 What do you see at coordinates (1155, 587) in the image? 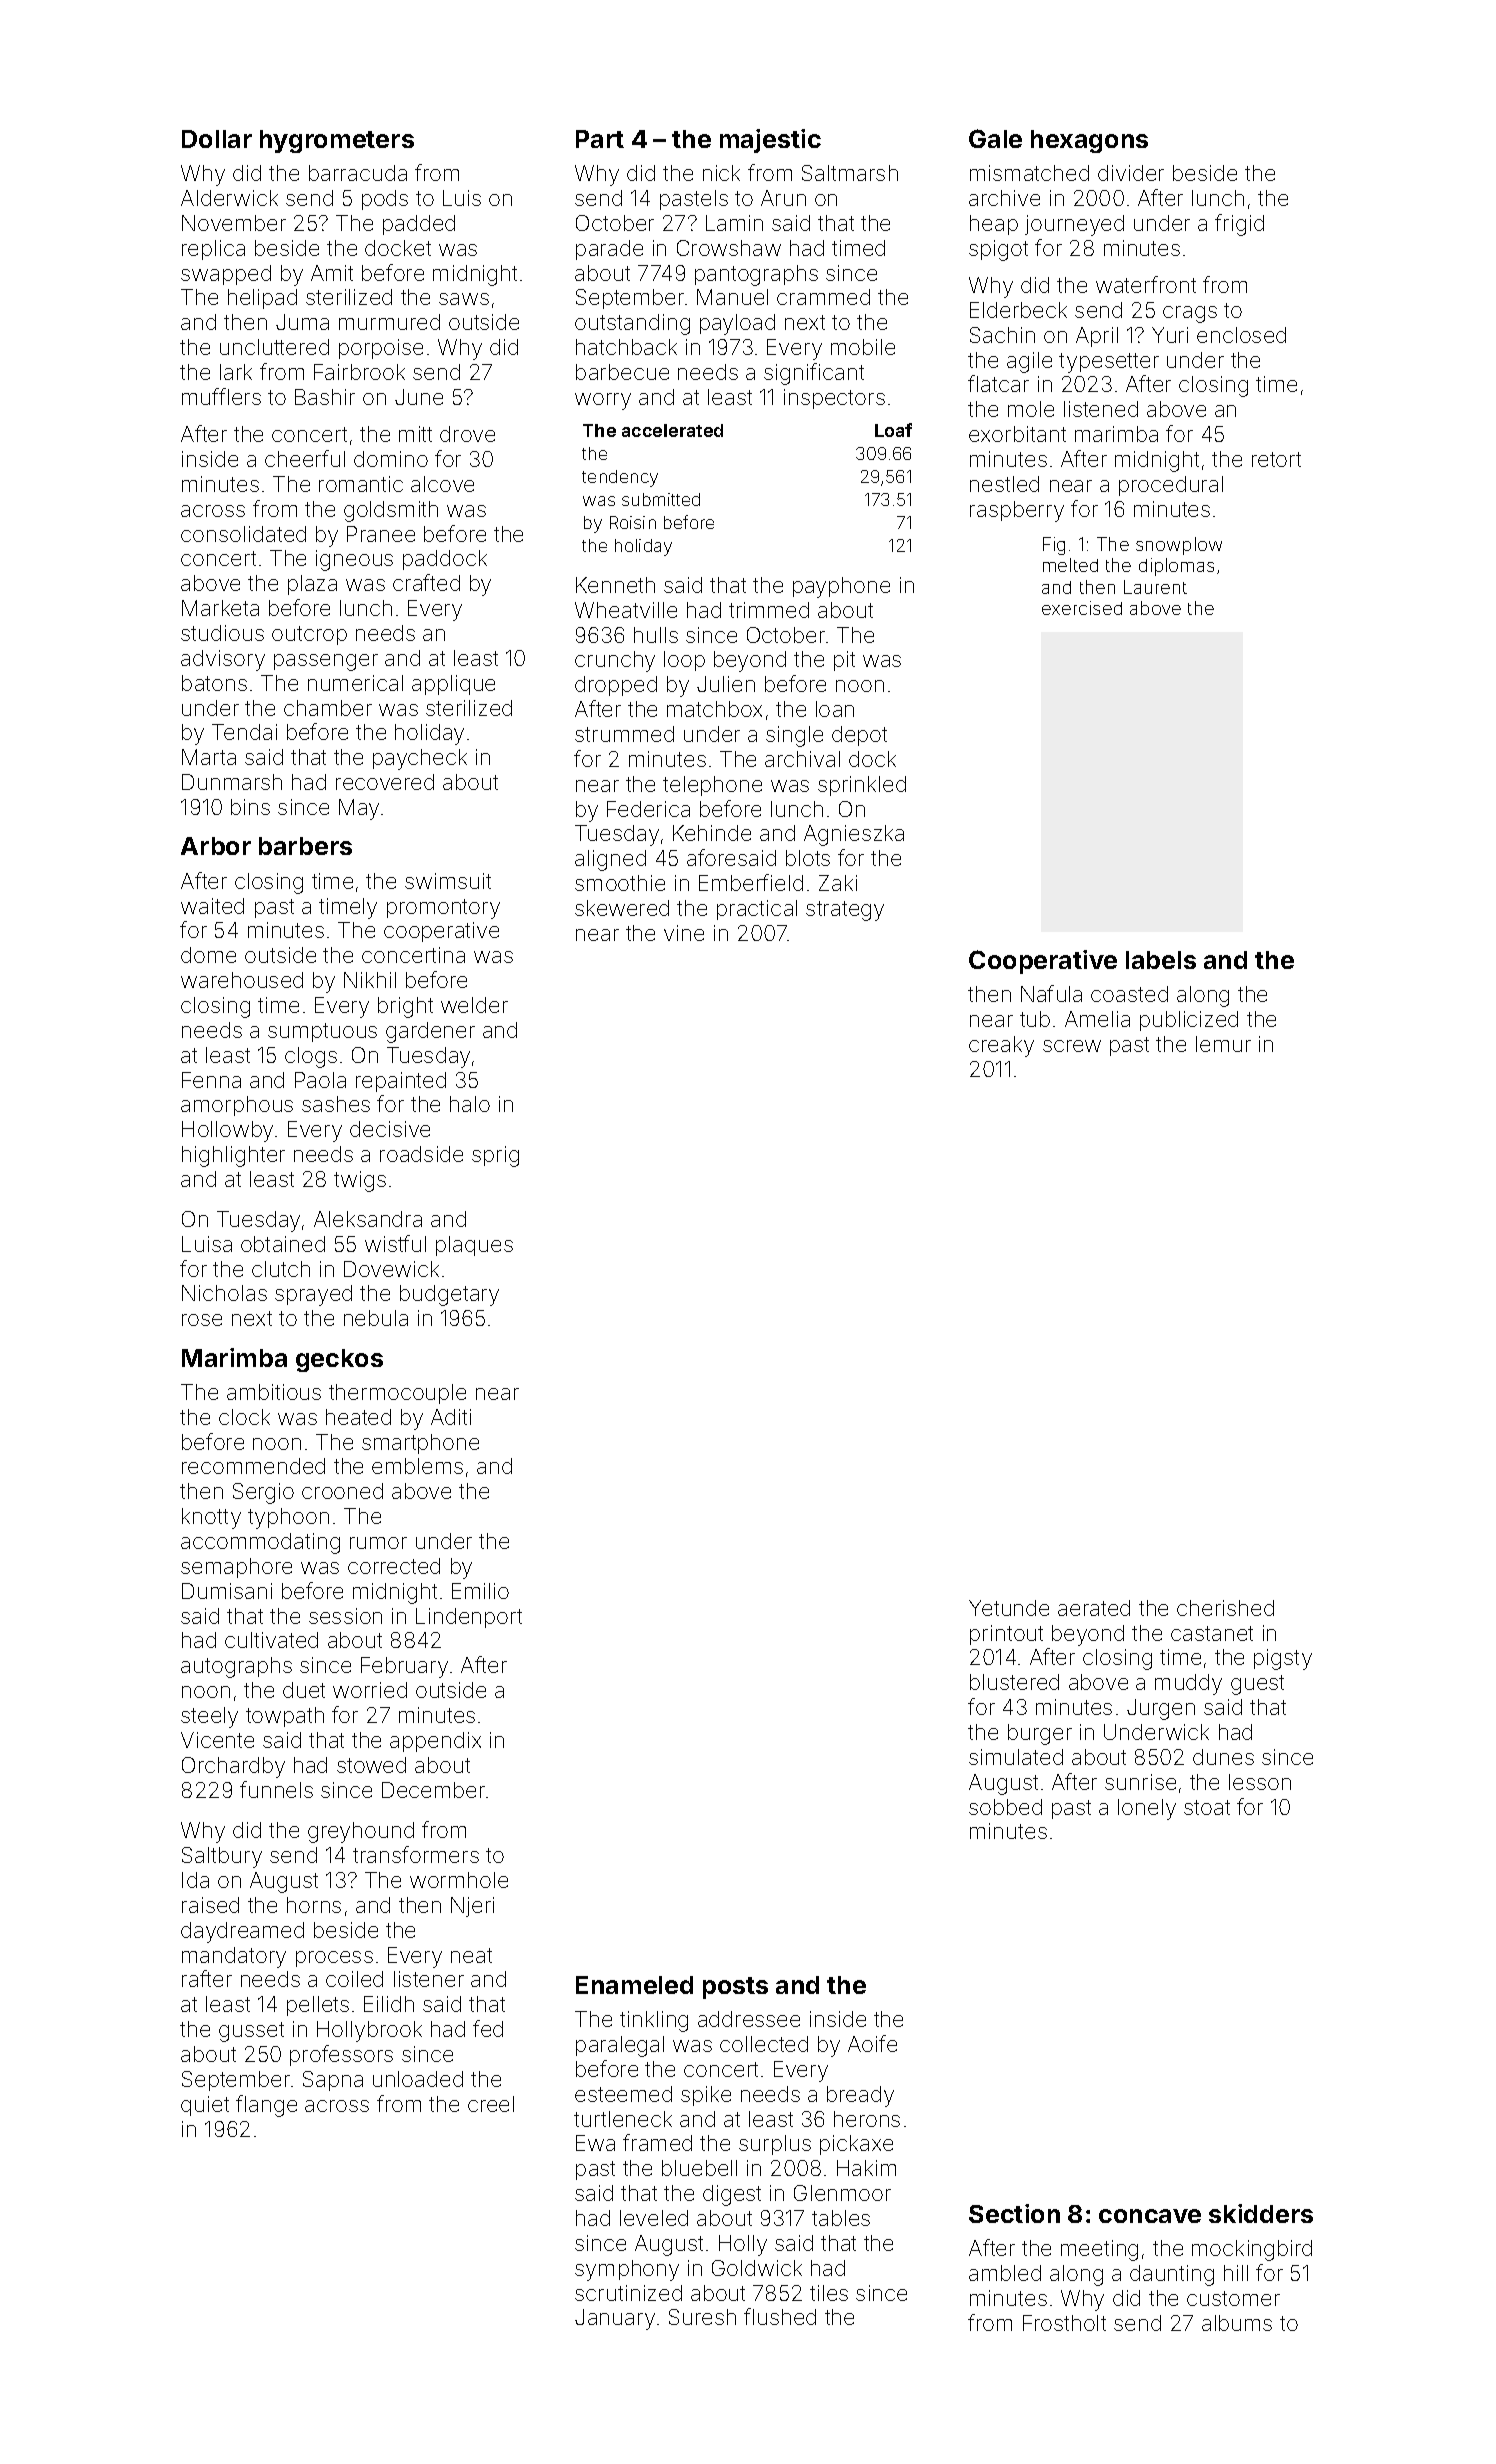
I see `Laurent` at bounding box center [1155, 587].
